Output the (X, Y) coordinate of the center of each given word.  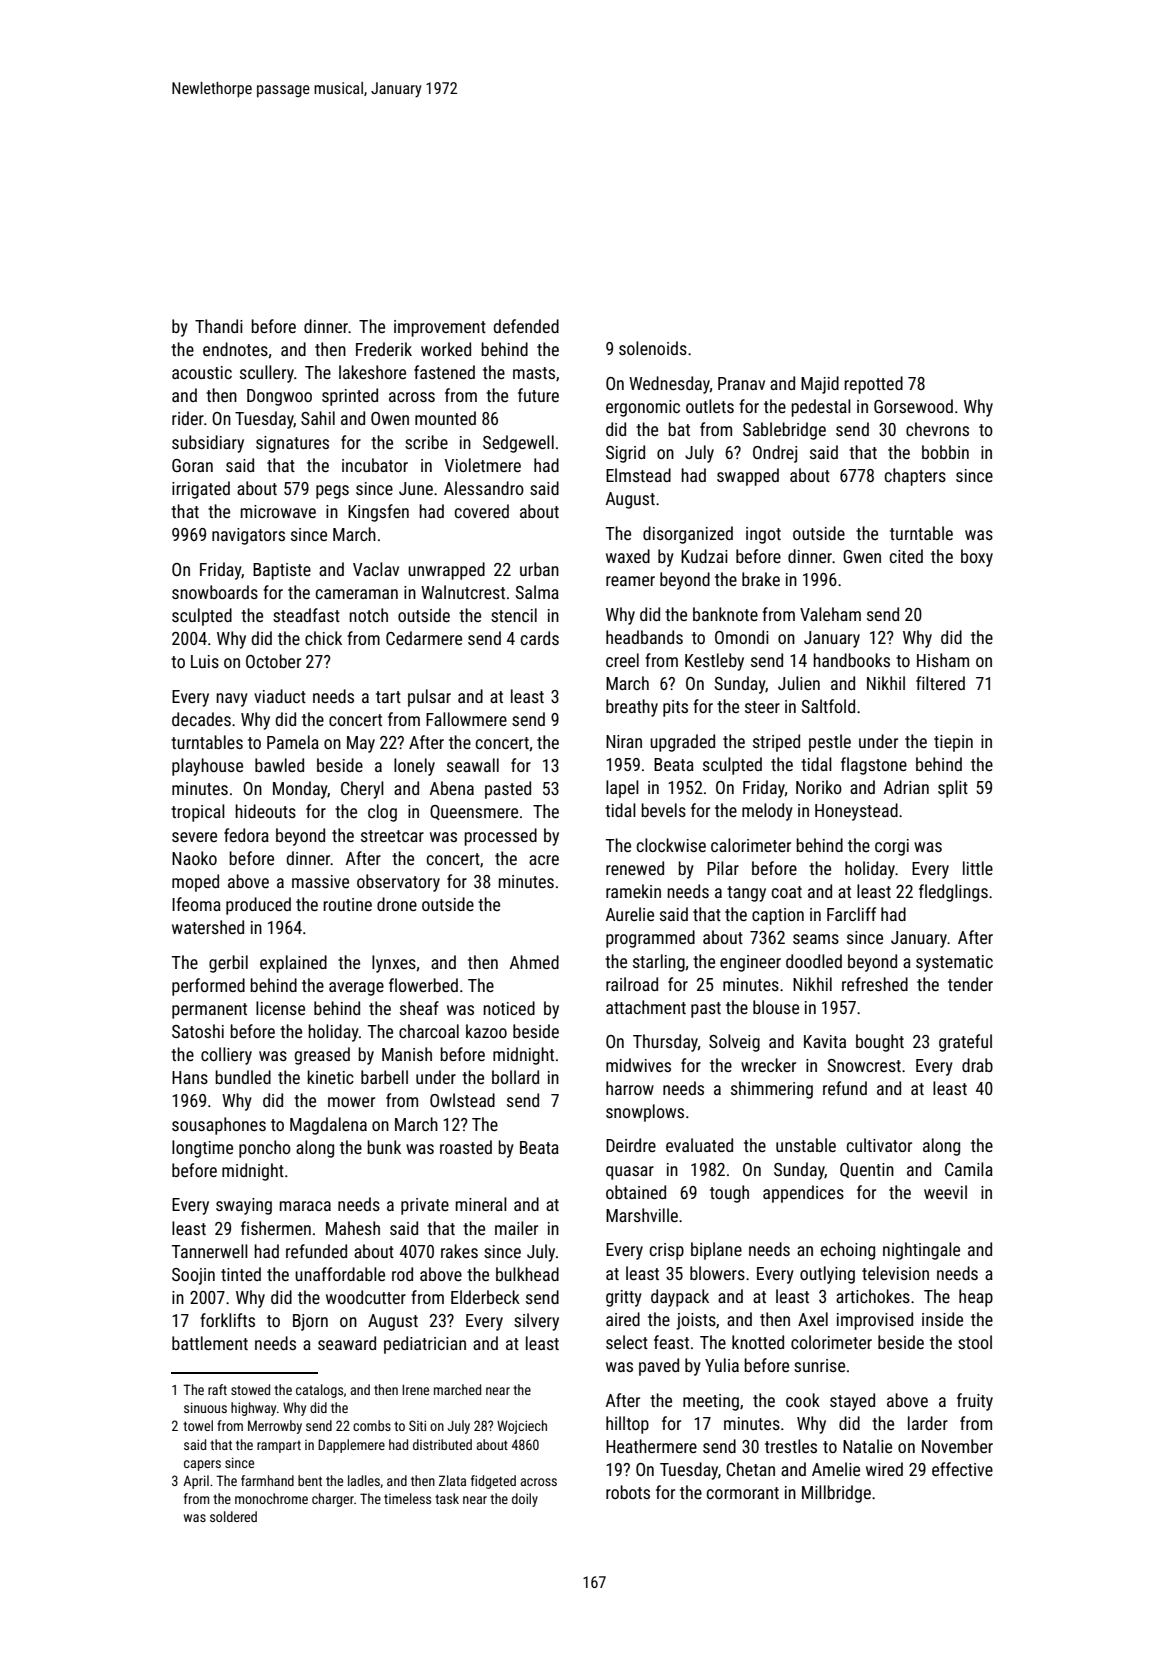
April (196, 1482)
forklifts (227, 1320)
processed (500, 837)
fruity (975, 1402)
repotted (873, 385)
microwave (278, 511)
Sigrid (625, 454)
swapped (748, 477)
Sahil (318, 418)
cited (906, 556)
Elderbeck (485, 1297)
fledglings (953, 893)
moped (195, 883)
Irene (415, 1390)
